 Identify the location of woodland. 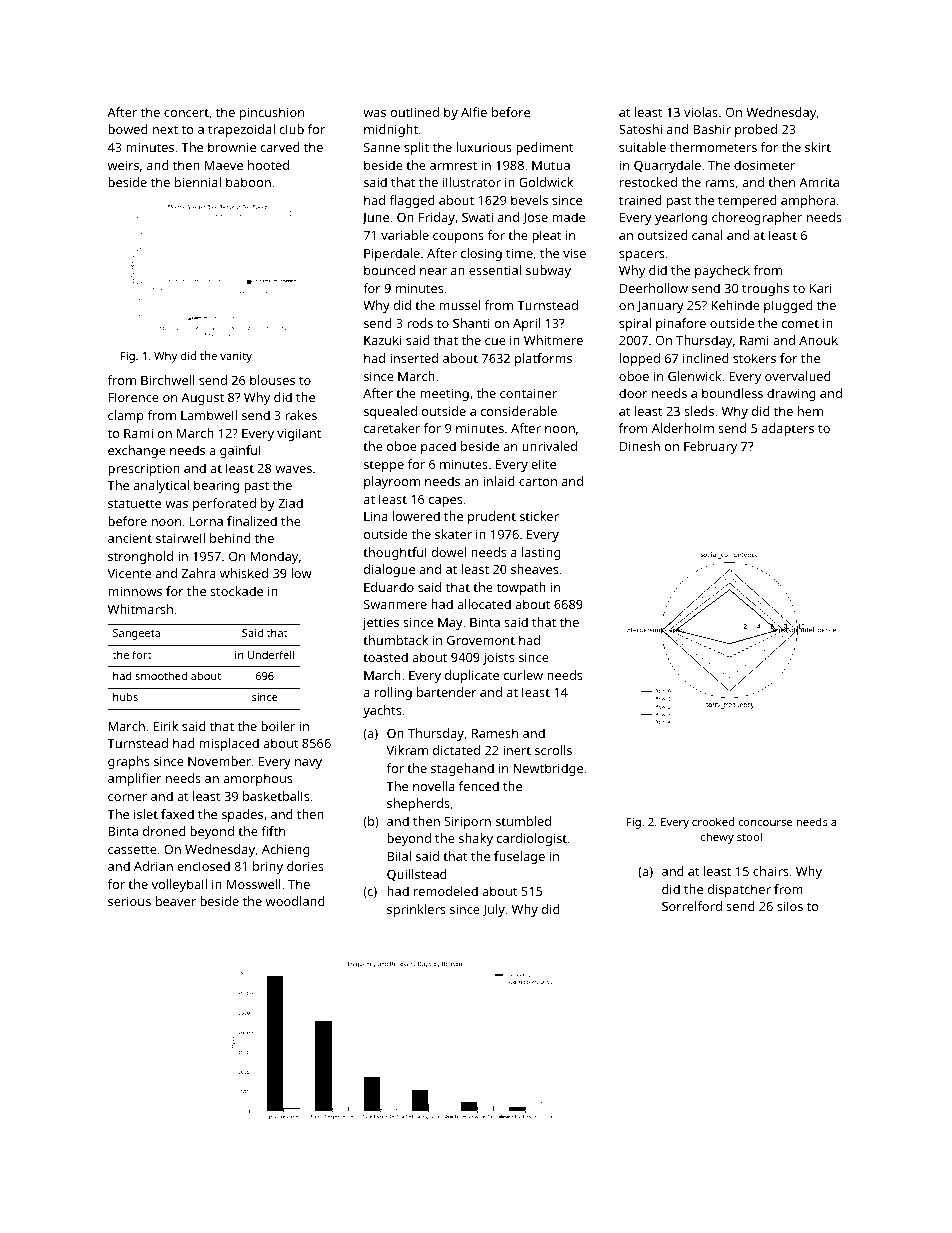
(295, 901).
